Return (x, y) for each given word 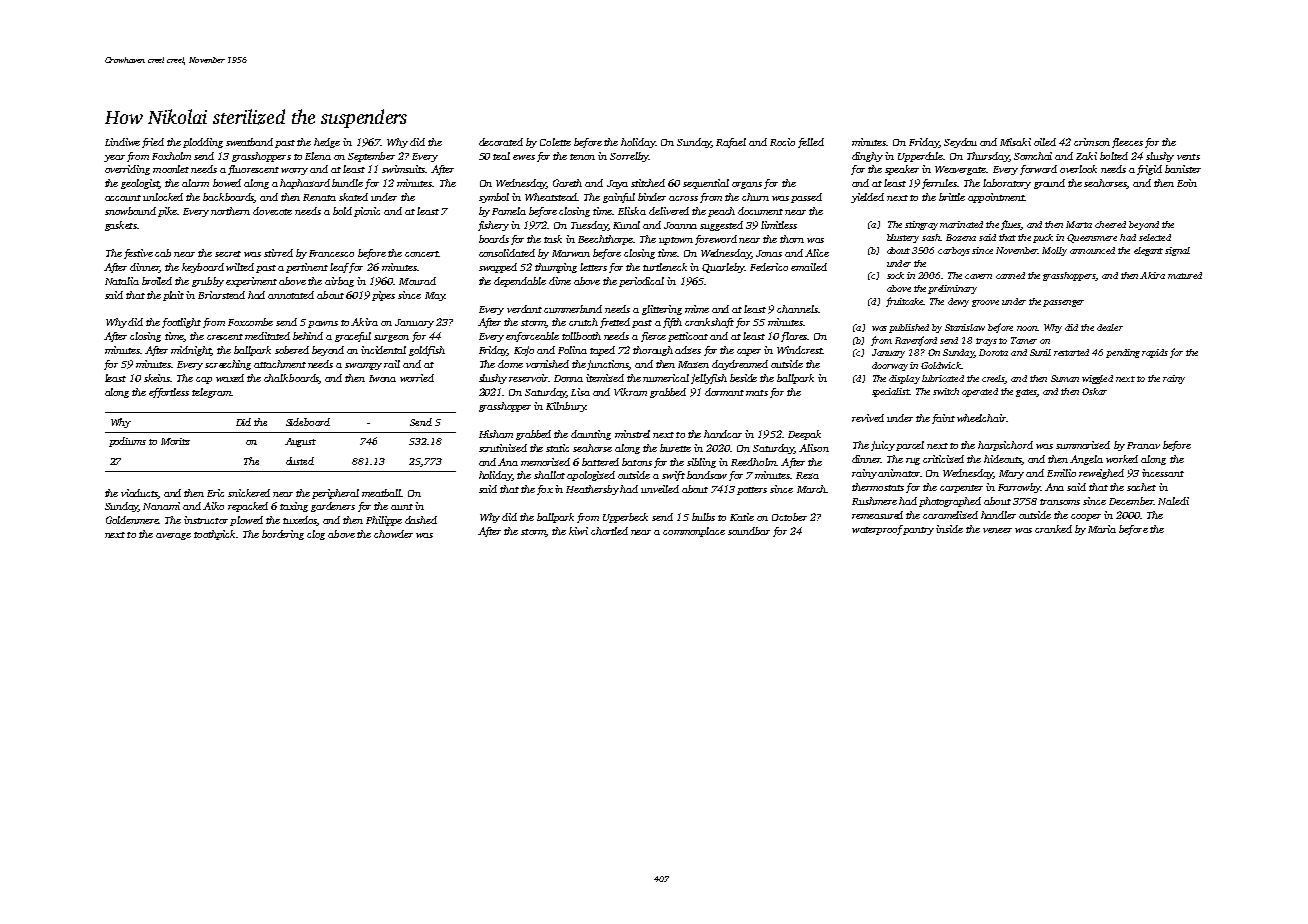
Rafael (731, 143)
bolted (1114, 156)
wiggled (1097, 379)
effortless (169, 393)
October (789, 517)
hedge (327, 143)
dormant (724, 392)
